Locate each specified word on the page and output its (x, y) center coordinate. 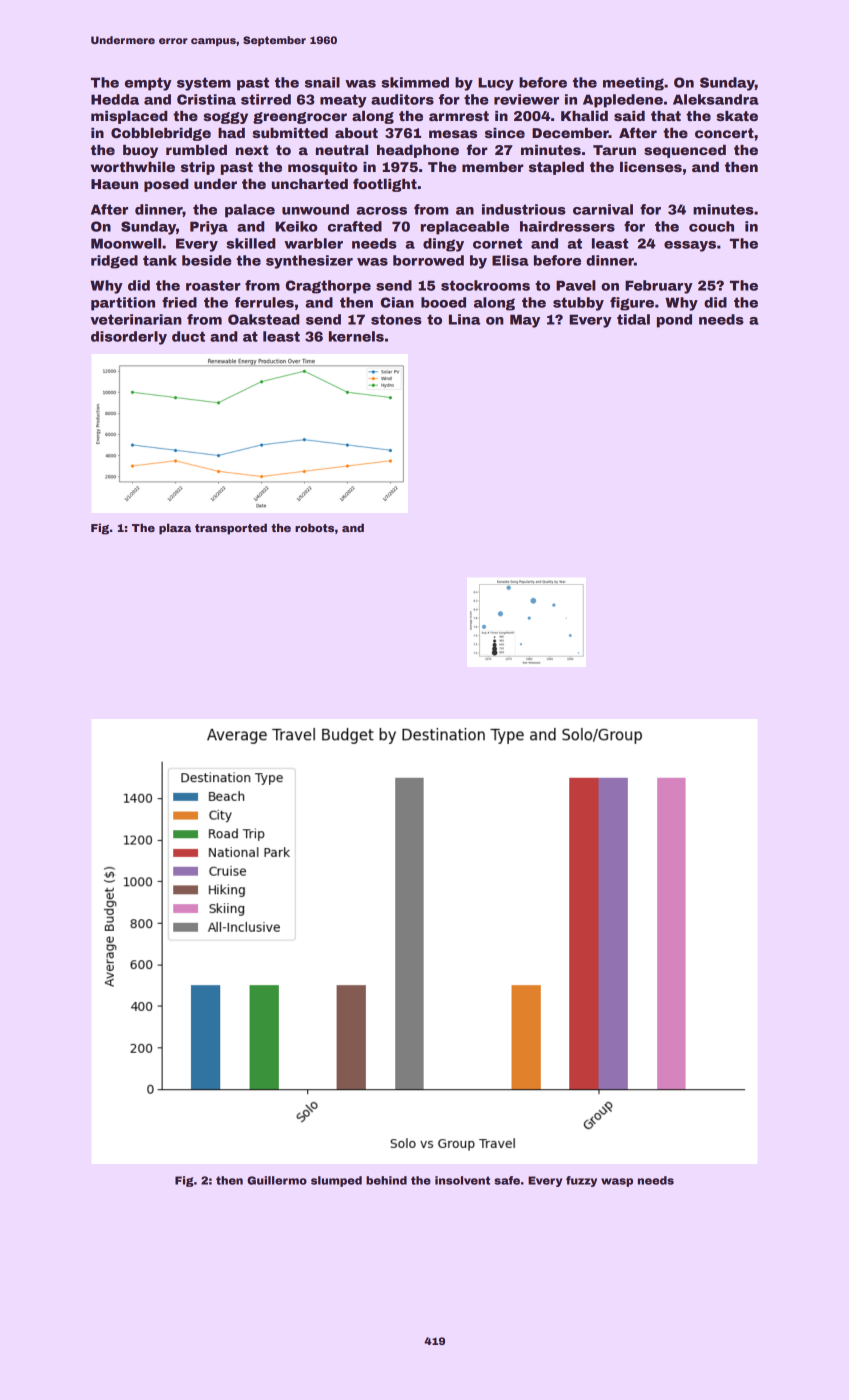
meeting (633, 84)
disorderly (129, 338)
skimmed (415, 82)
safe (507, 1180)
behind (386, 1180)
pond (674, 321)
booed (443, 302)
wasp (617, 1182)
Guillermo (277, 1180)
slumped (336, 1181)
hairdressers (567, 226)
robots (314, 527)
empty (148, 84)
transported (231, 529)
